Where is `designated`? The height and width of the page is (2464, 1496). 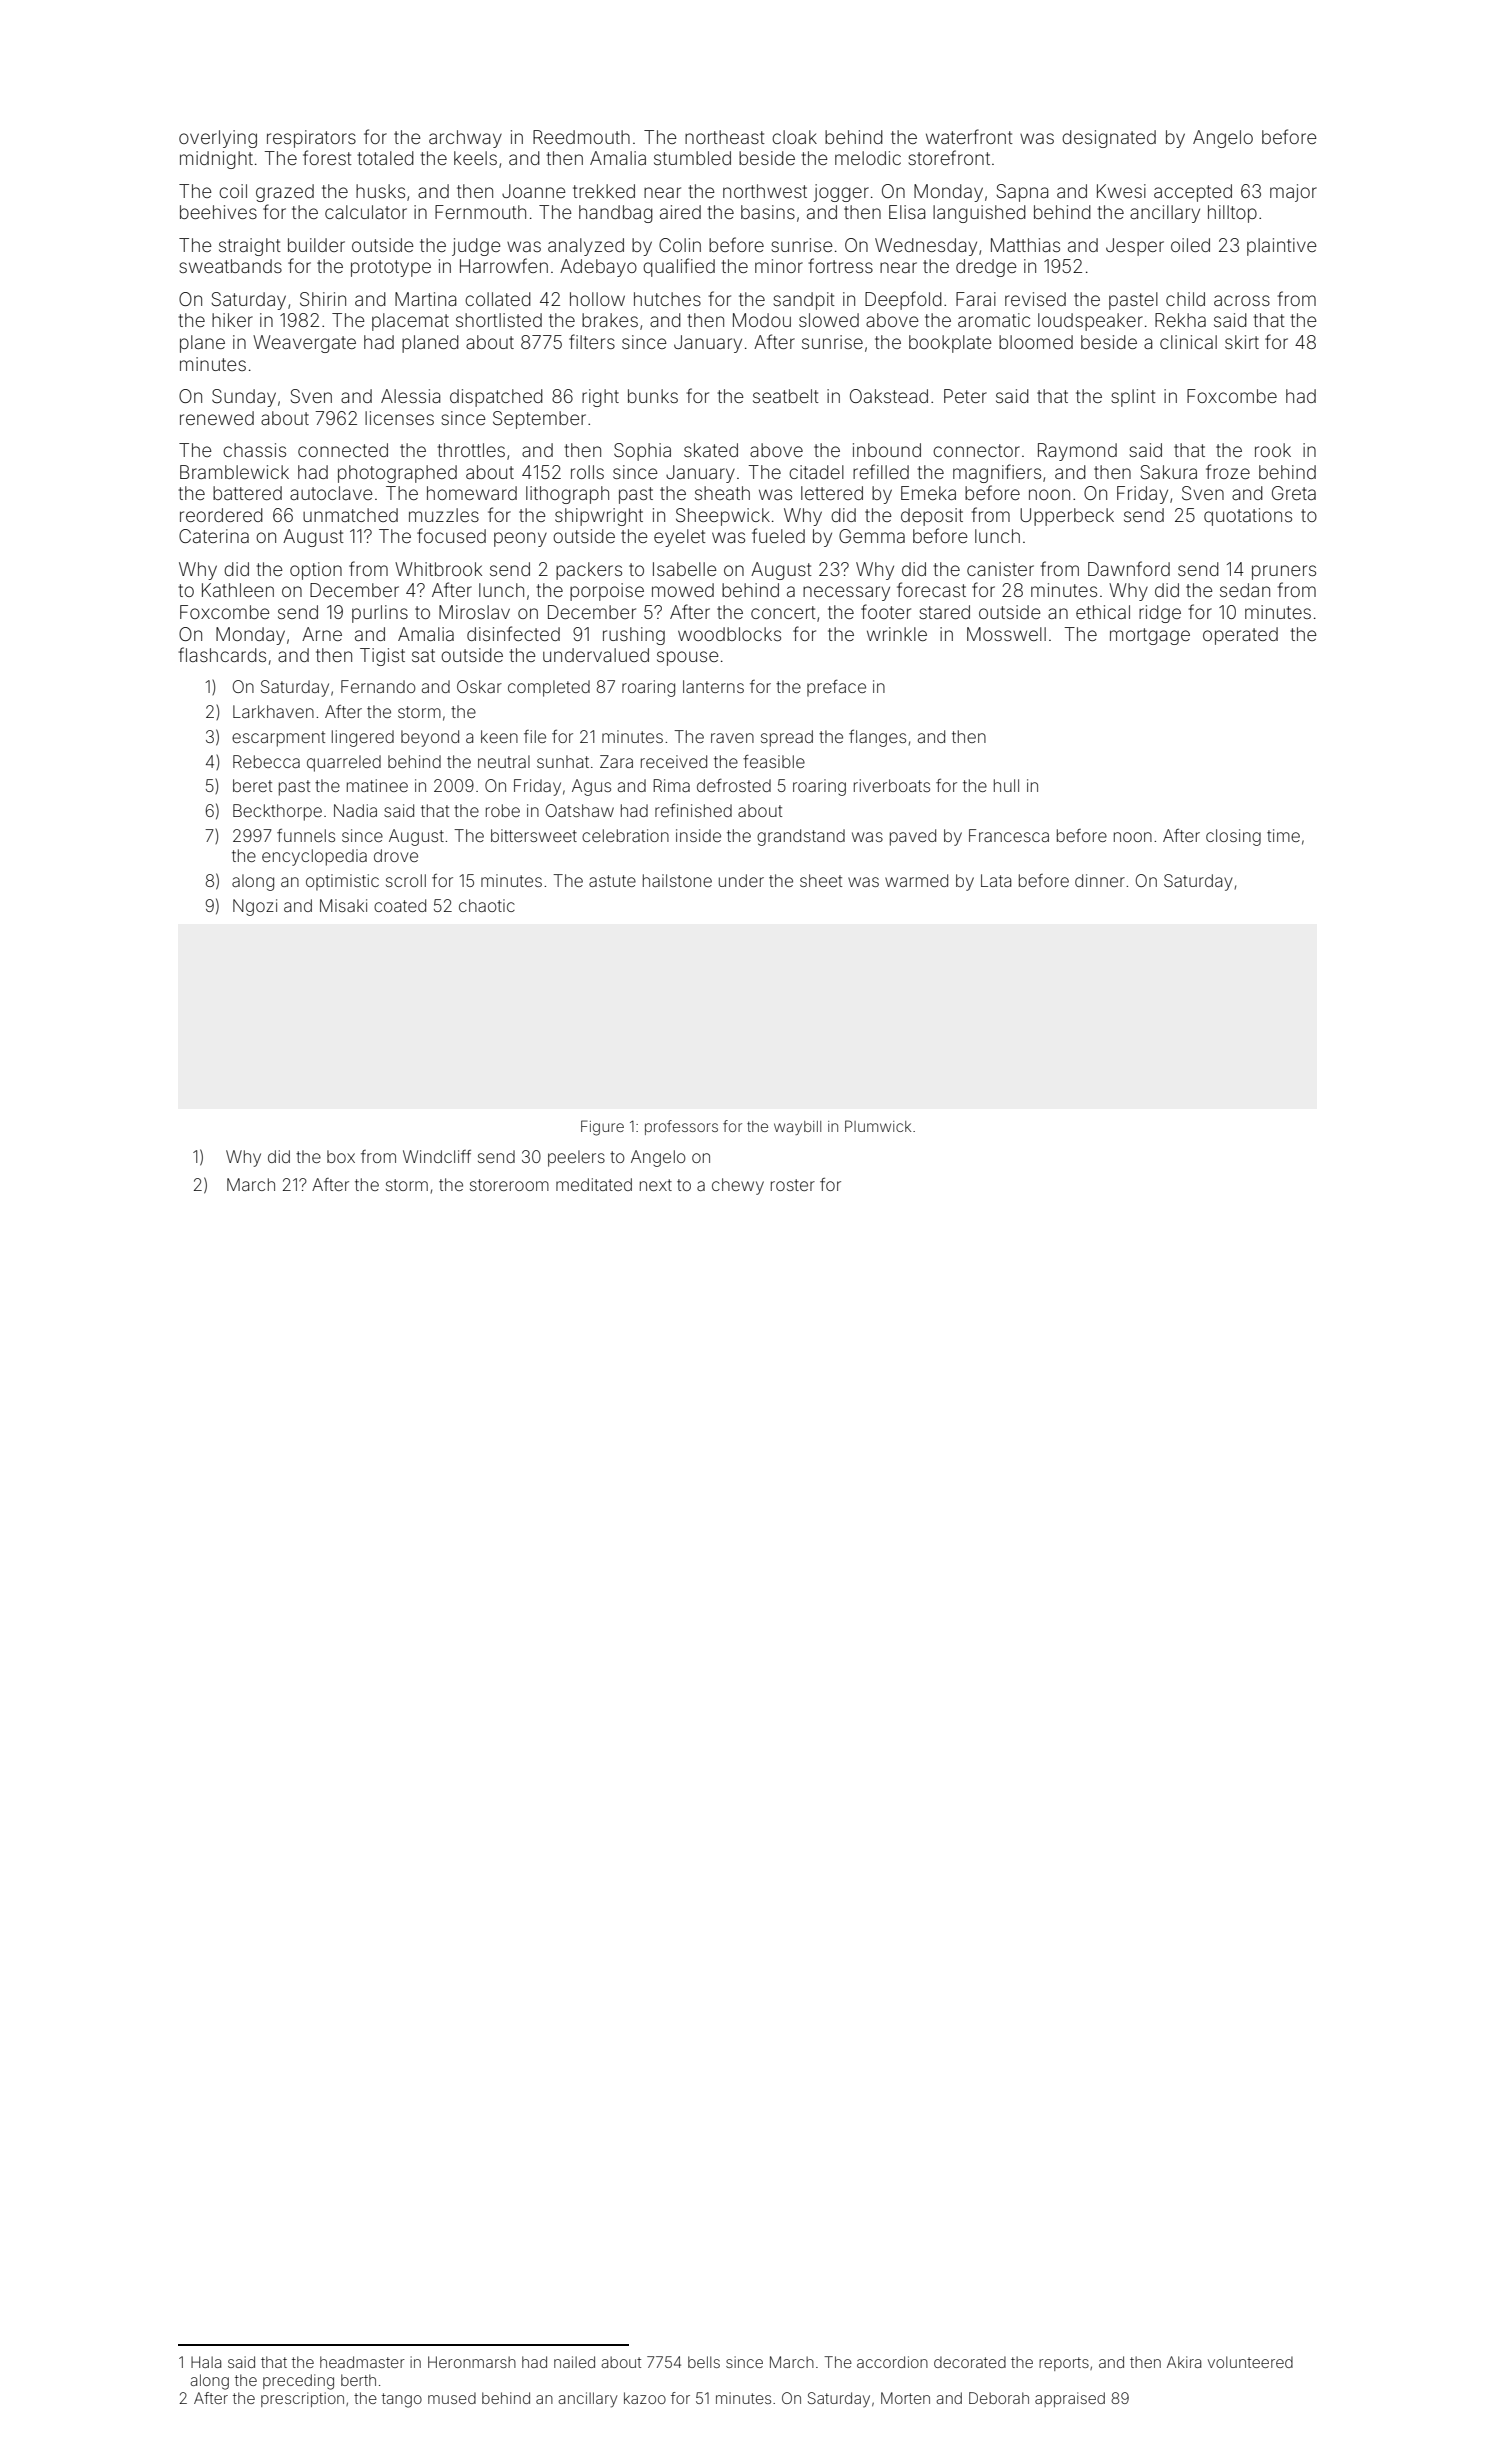
designated is located at coordinates (1109, 139).
